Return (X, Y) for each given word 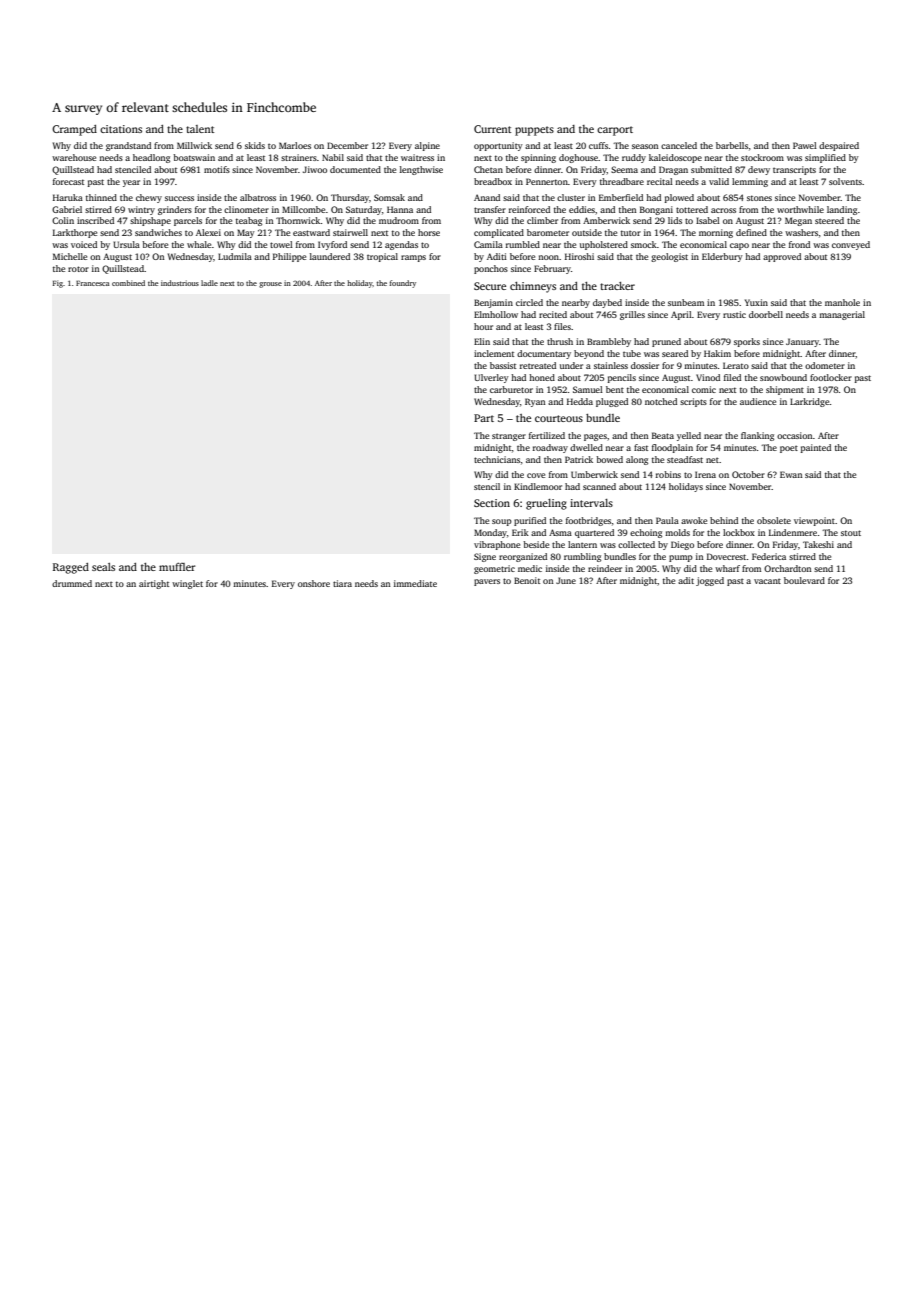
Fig (58, 284)
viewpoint (814, 521)
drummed (72, 583)
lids (675, 220)
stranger (509, 437)
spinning (538, 158)
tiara (342, 583)
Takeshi (818, 544)
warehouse (74, 157)
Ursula (126, 244)
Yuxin (756, 302)
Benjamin (493, 303)
